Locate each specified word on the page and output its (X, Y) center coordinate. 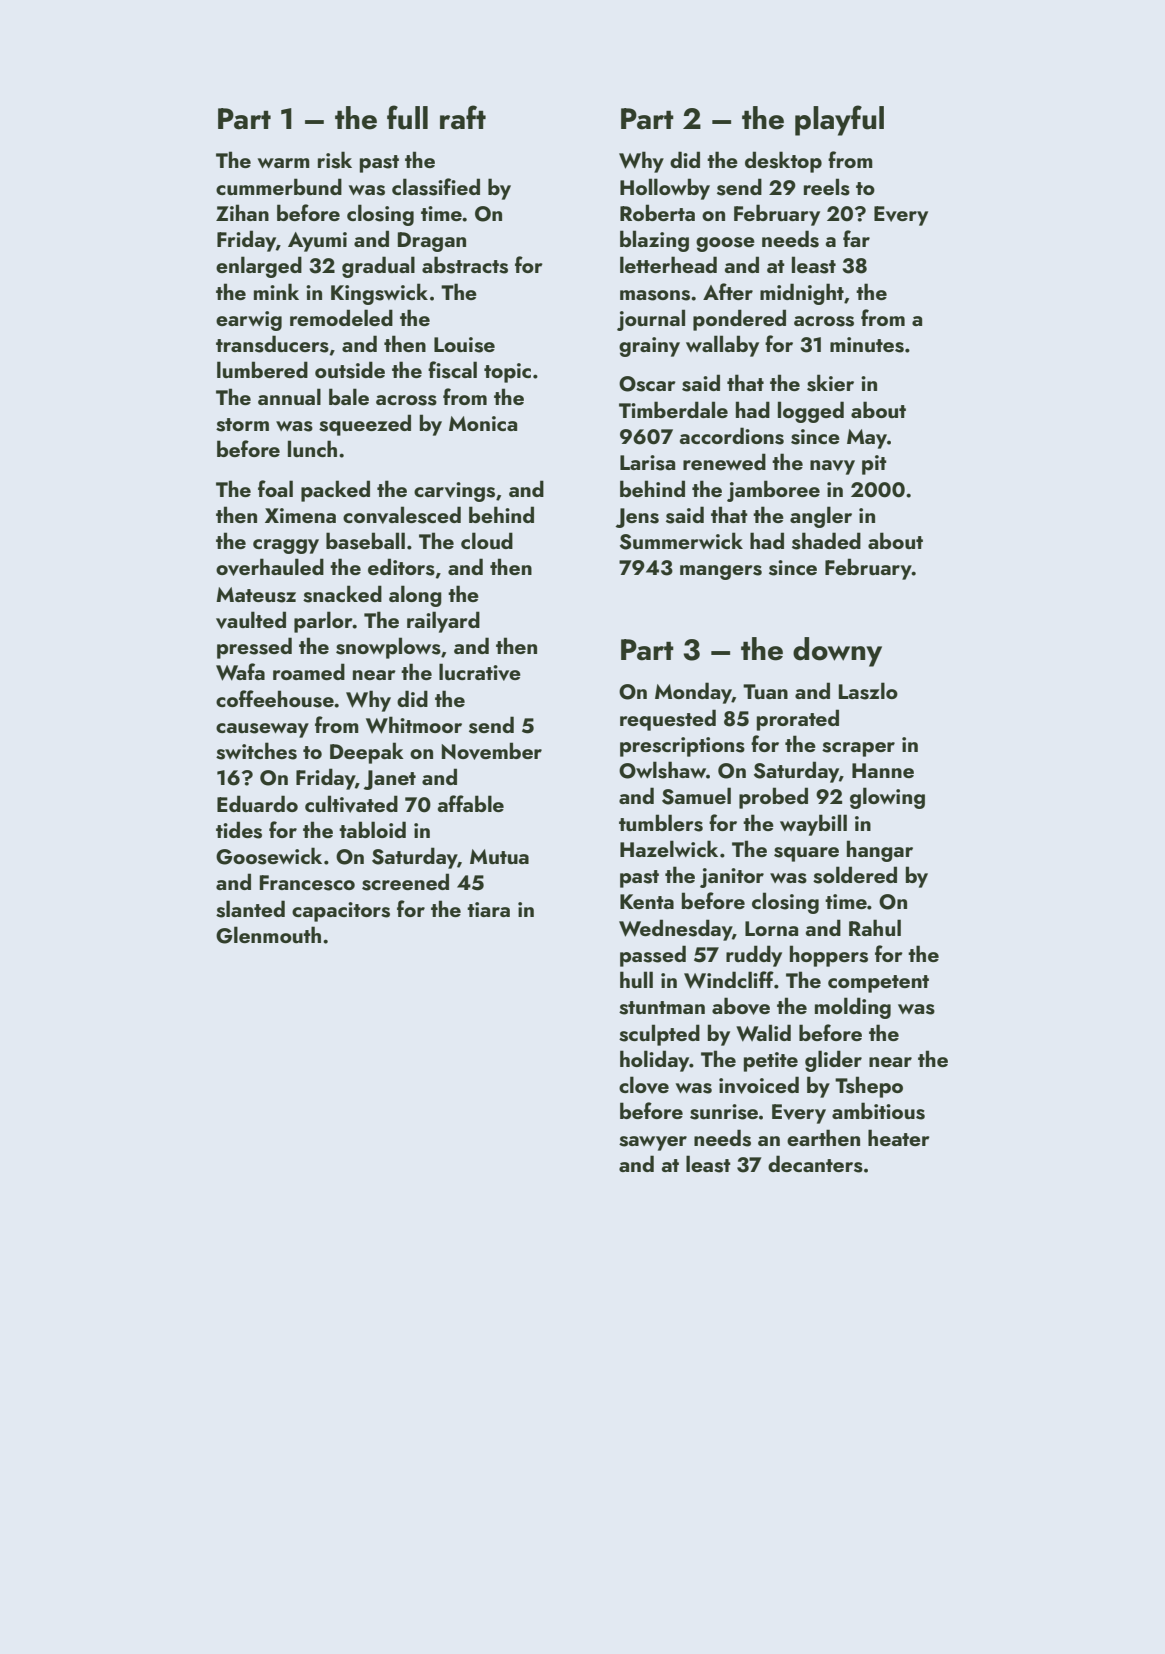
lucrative (480, 672)
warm (284, 163)
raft (463, 117)
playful (839, 120)
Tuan (765, 691)
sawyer (653, 1143)
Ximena (300, 515)
